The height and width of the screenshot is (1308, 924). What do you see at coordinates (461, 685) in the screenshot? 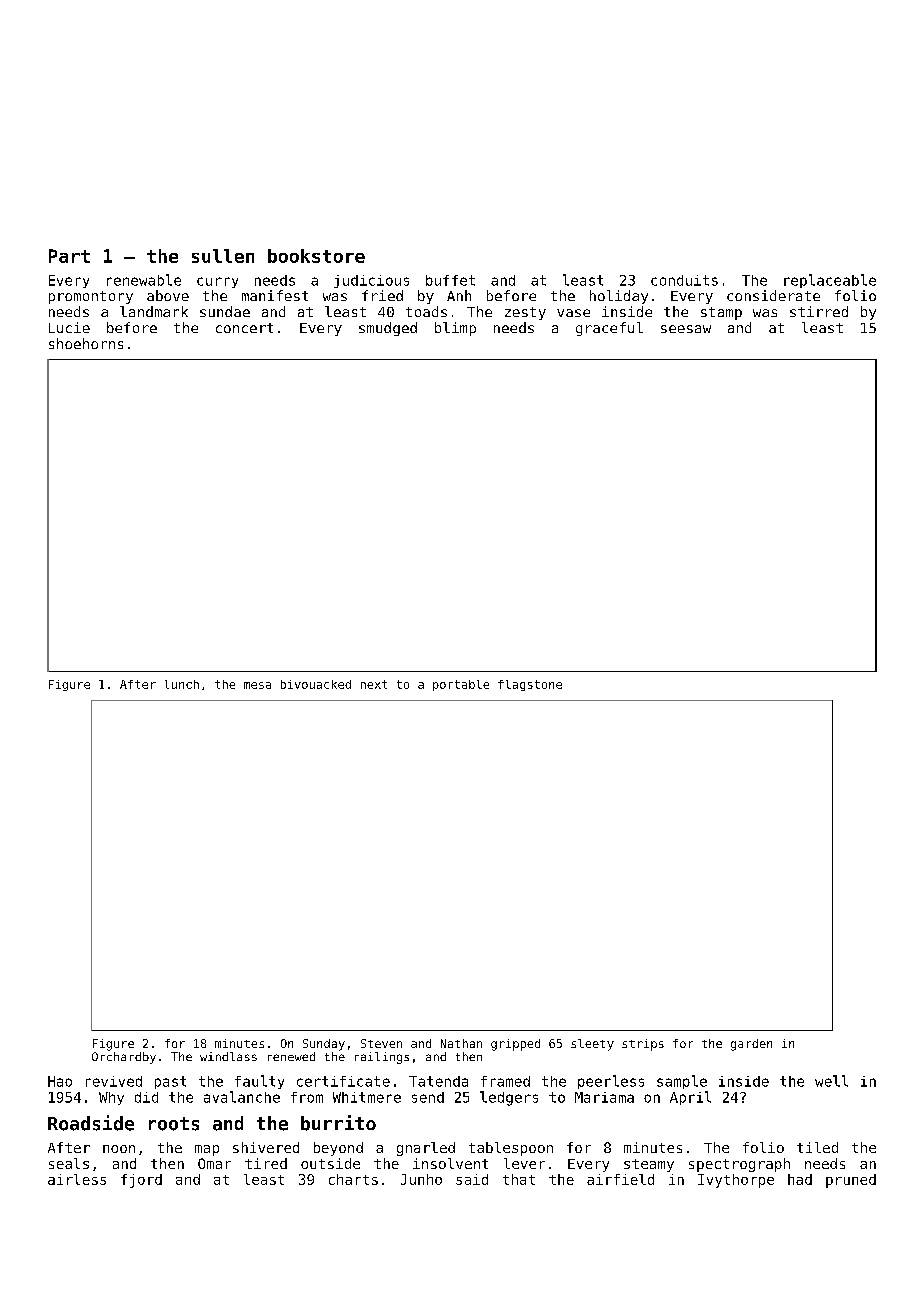
I see `portable` at bounding box center [461, 685].
